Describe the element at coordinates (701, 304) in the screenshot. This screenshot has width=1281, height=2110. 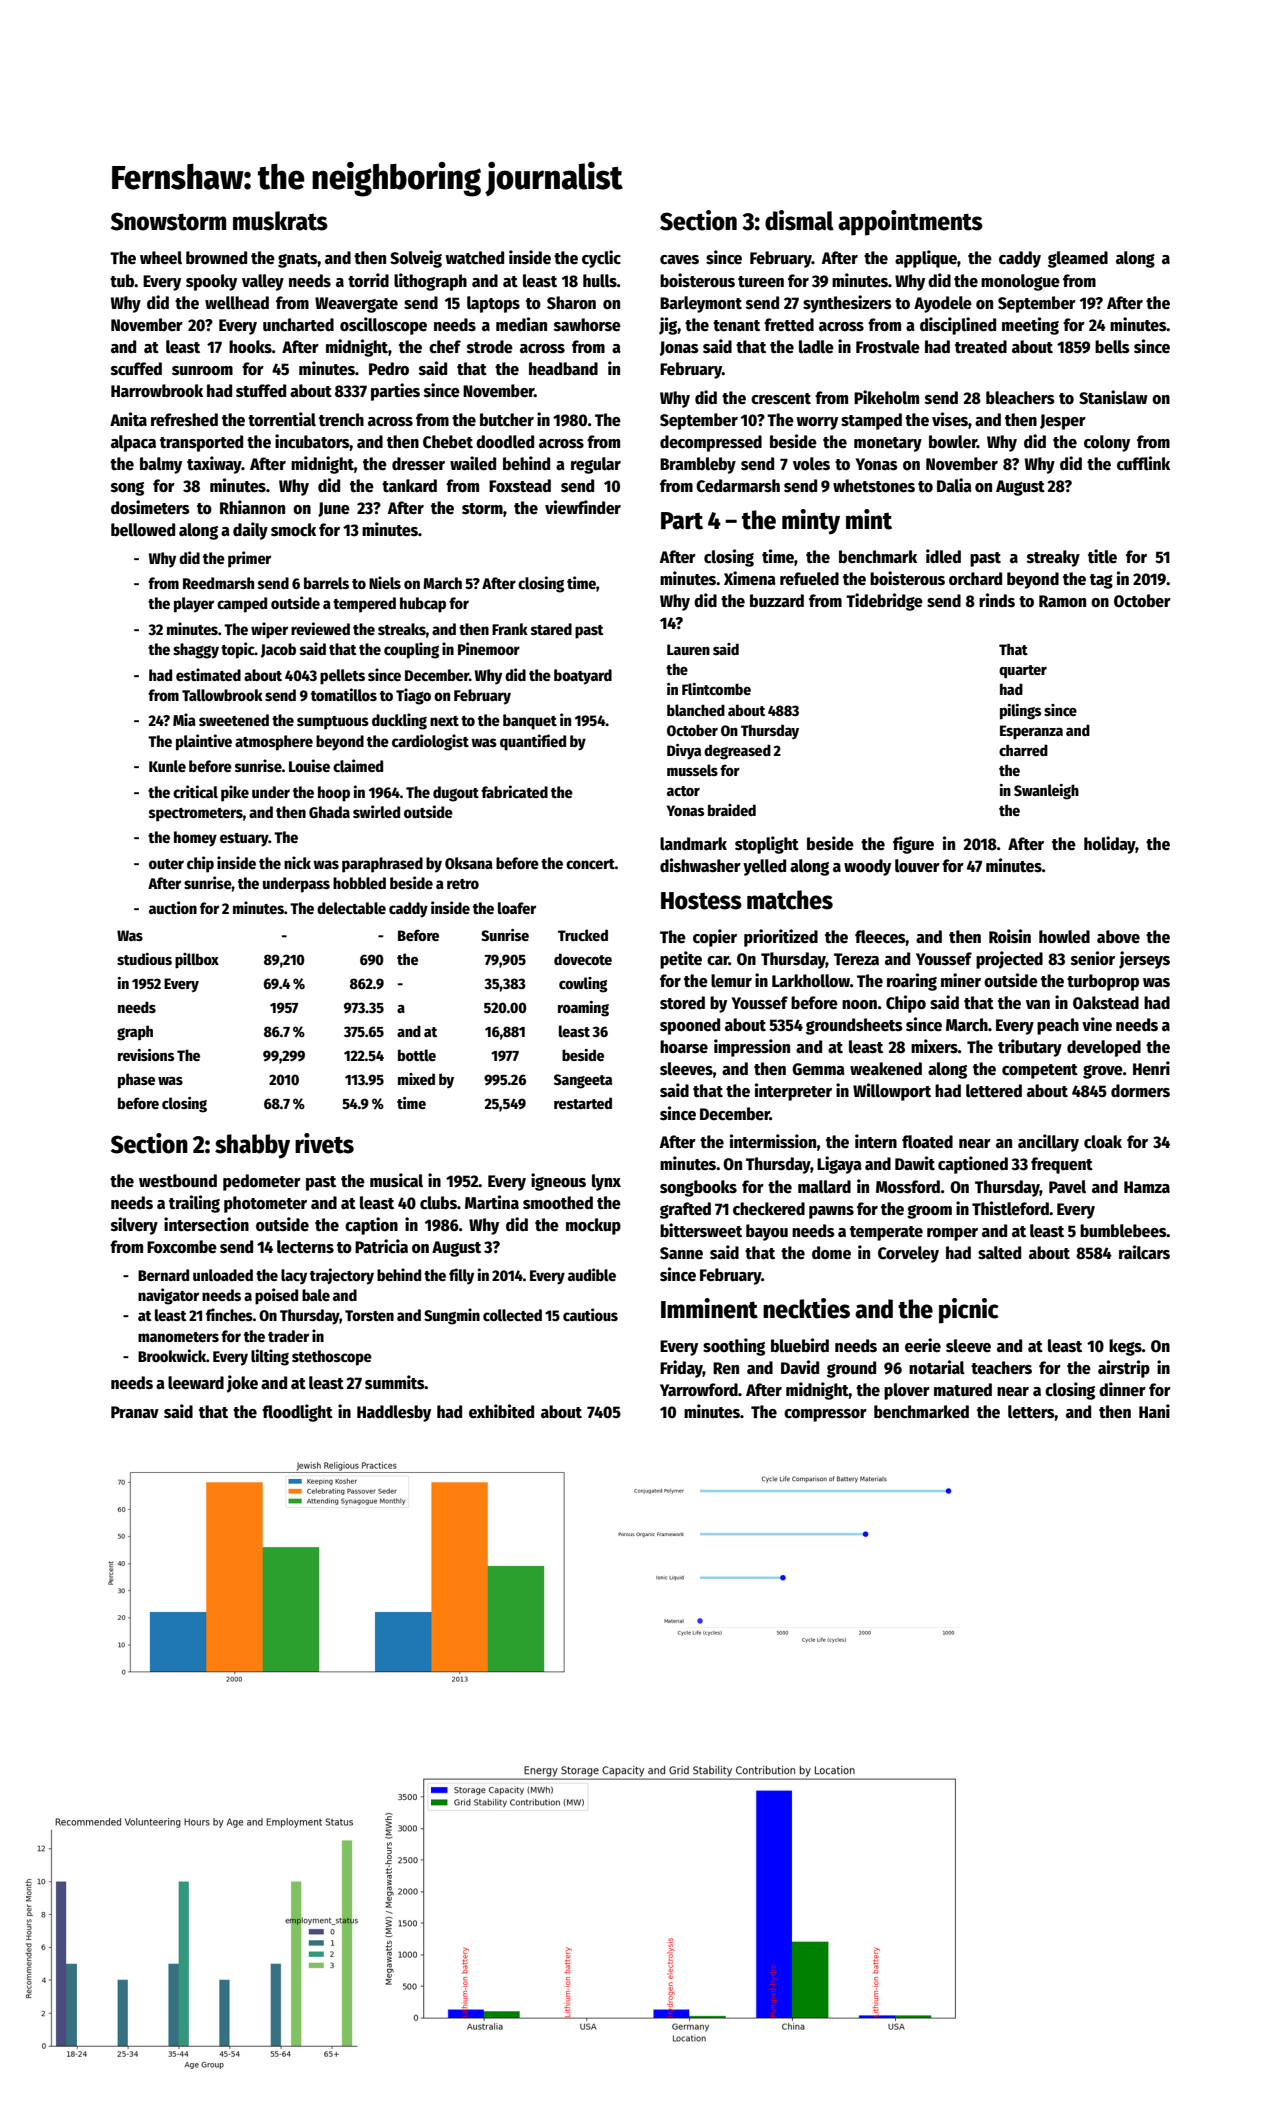
I see `Barleymont` at that location.
